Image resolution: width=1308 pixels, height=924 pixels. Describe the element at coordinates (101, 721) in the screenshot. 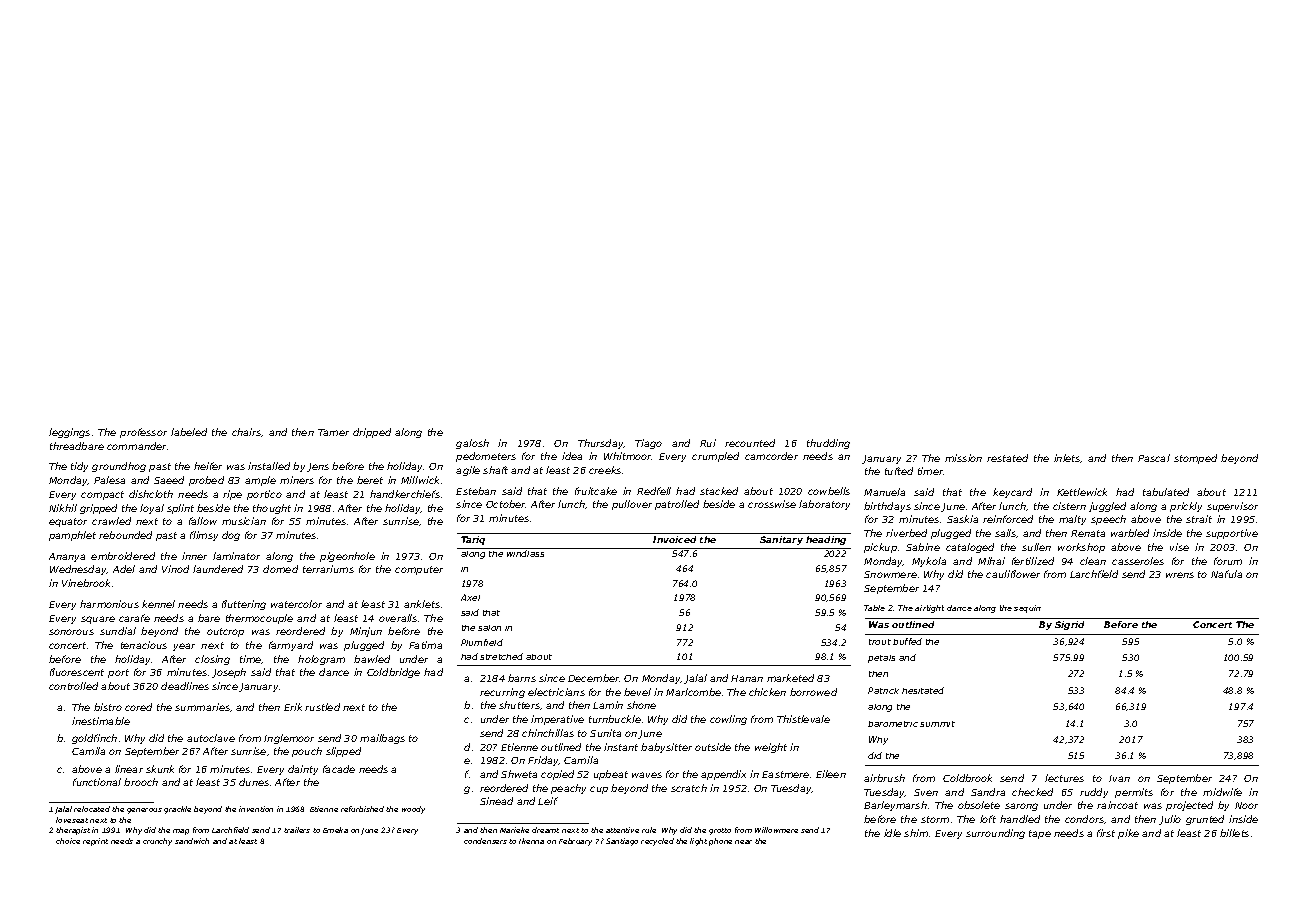

I see `inestimable` at that location.
